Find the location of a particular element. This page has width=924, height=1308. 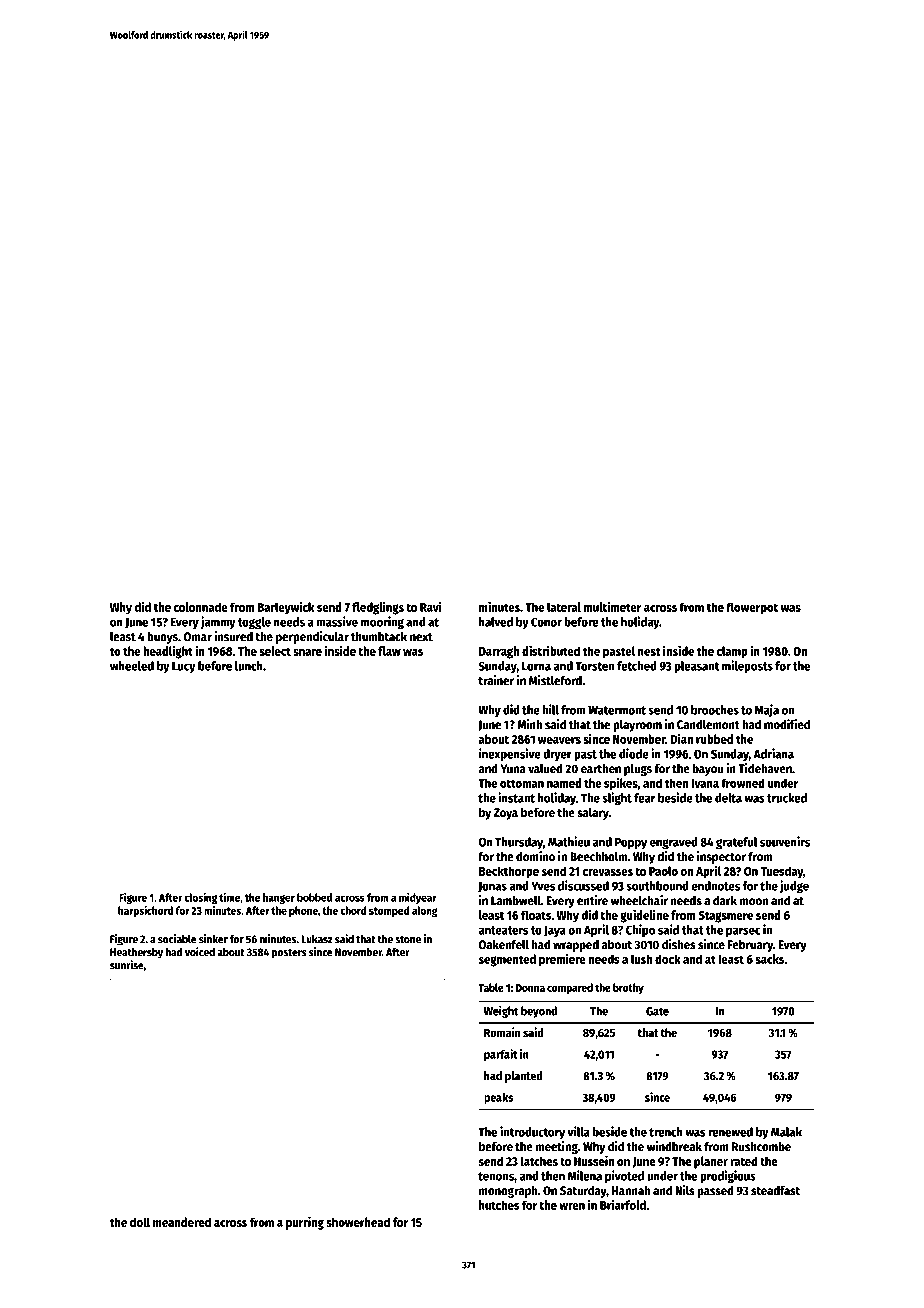

closing is located at coordinates (201, 898).
